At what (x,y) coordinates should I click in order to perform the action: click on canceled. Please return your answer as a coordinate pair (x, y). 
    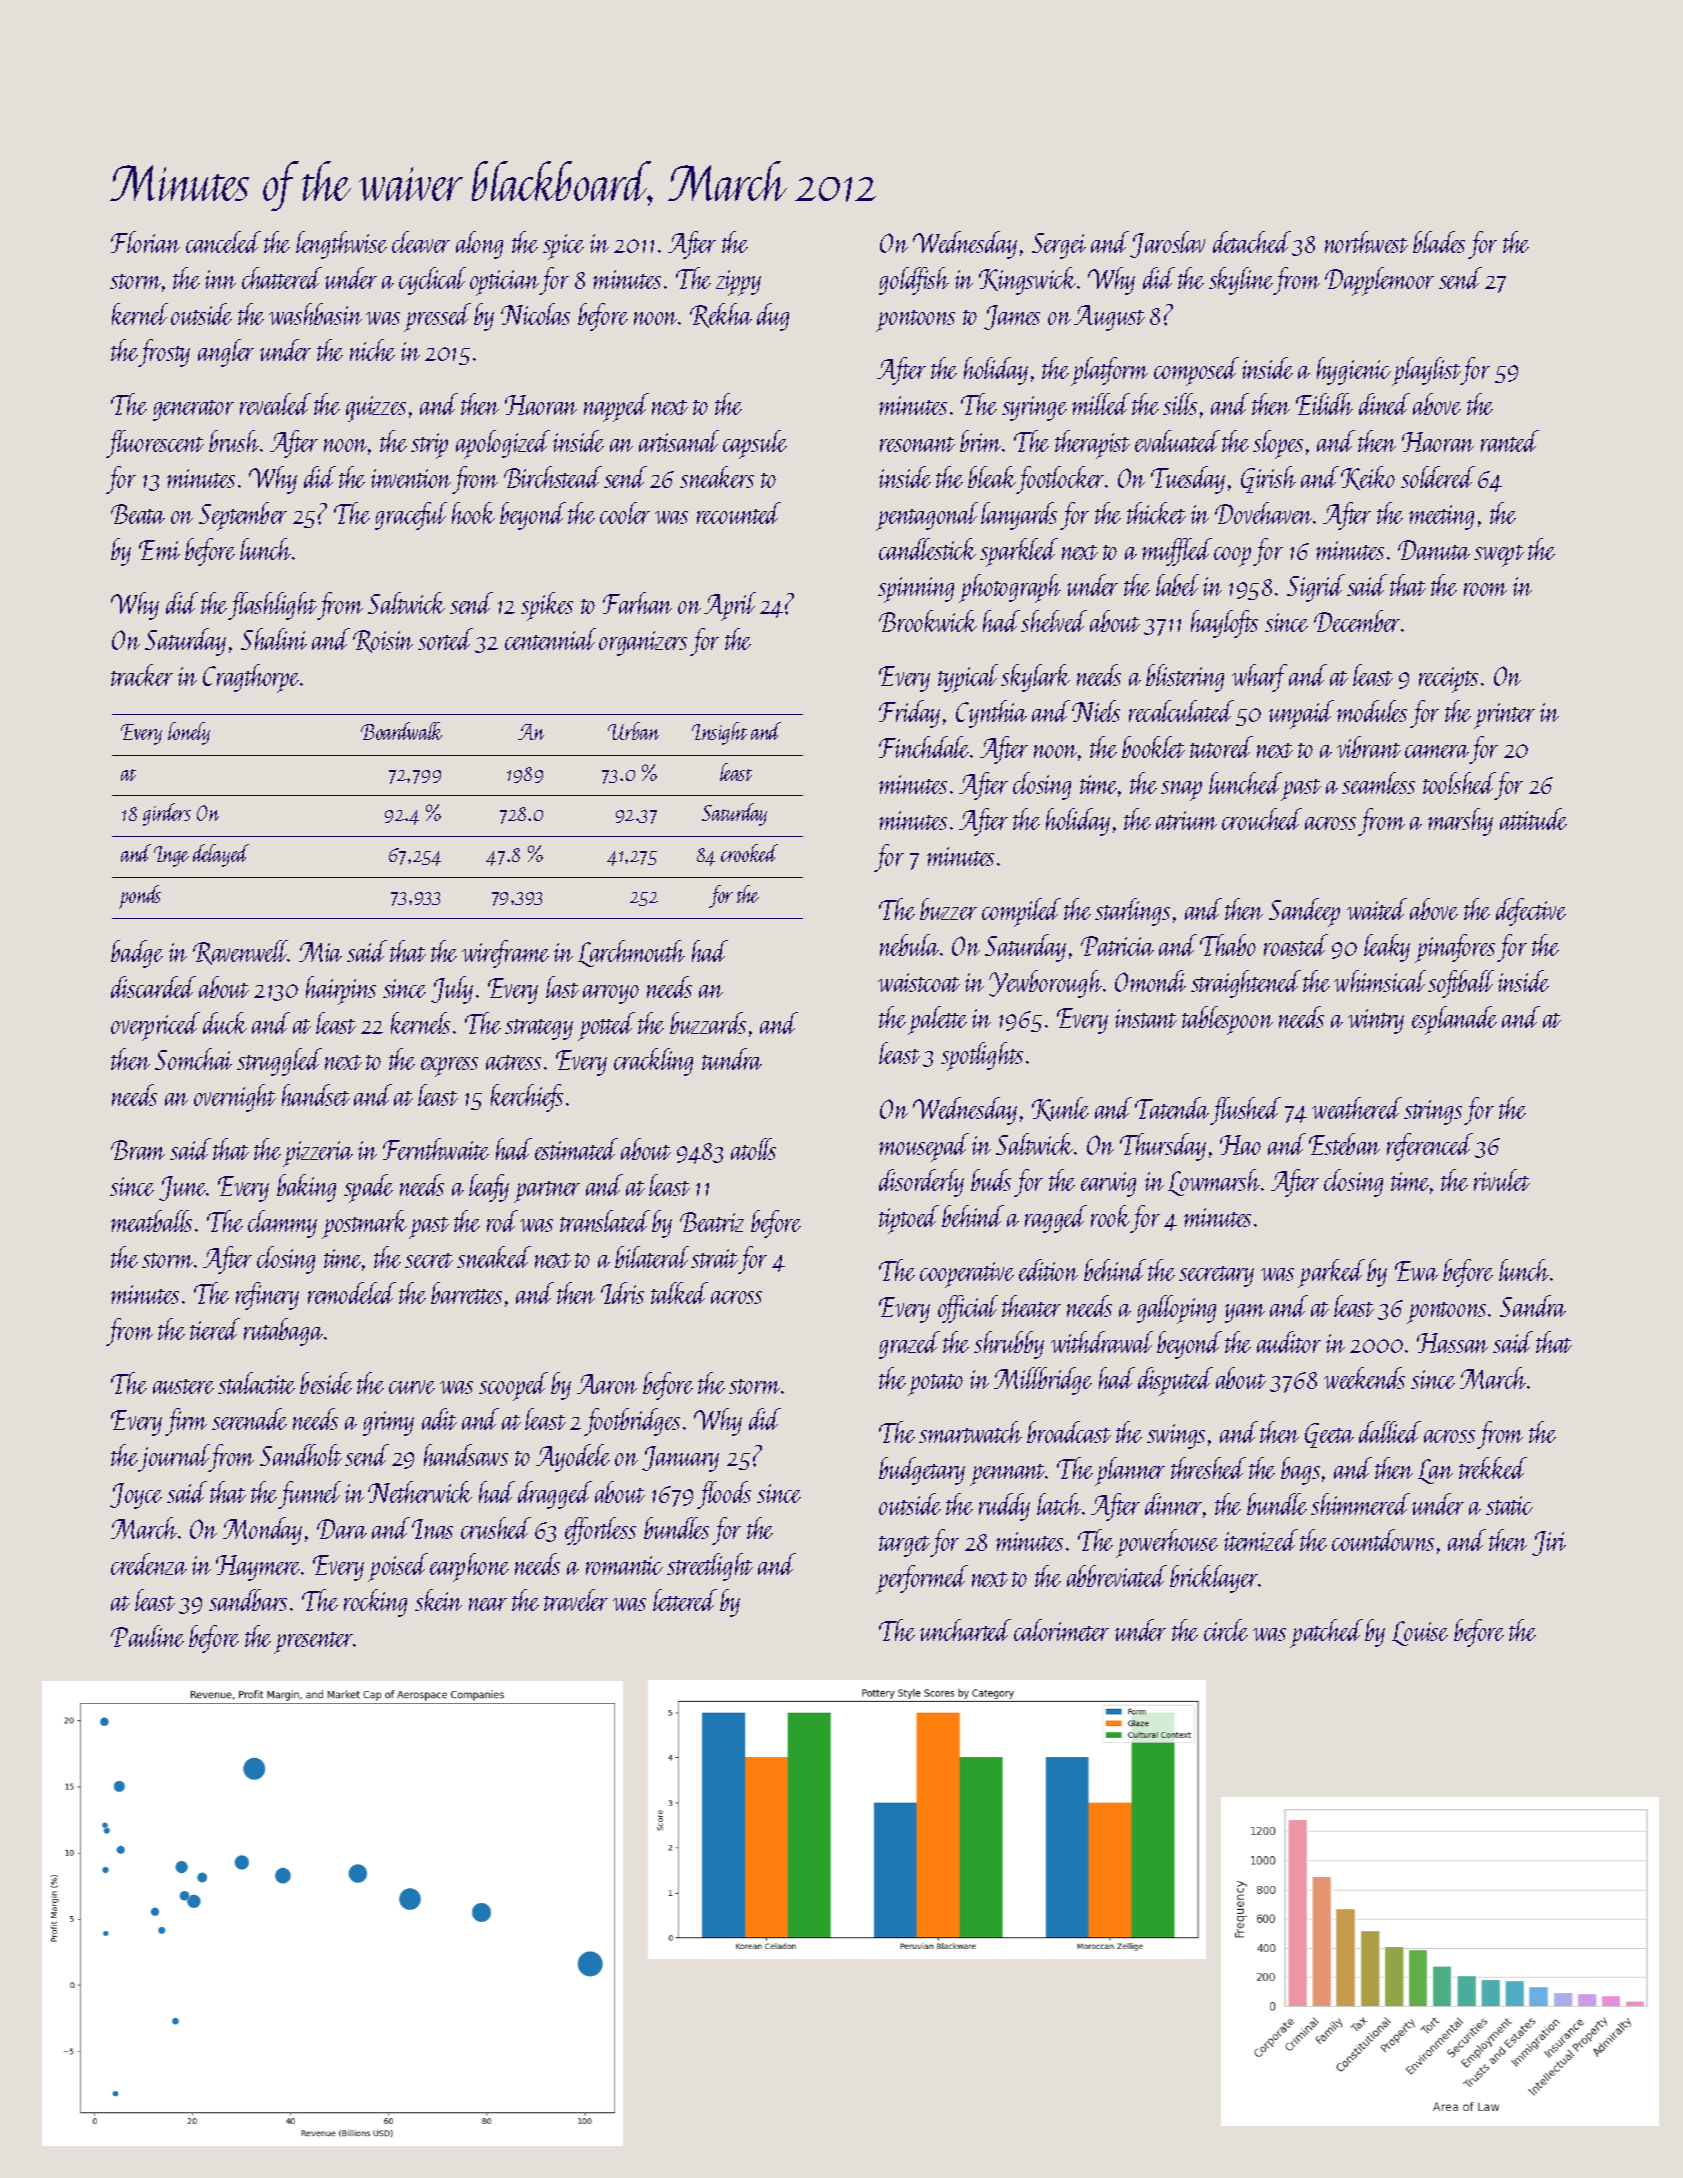
    Looking at the image, I should click on (223, 242).
